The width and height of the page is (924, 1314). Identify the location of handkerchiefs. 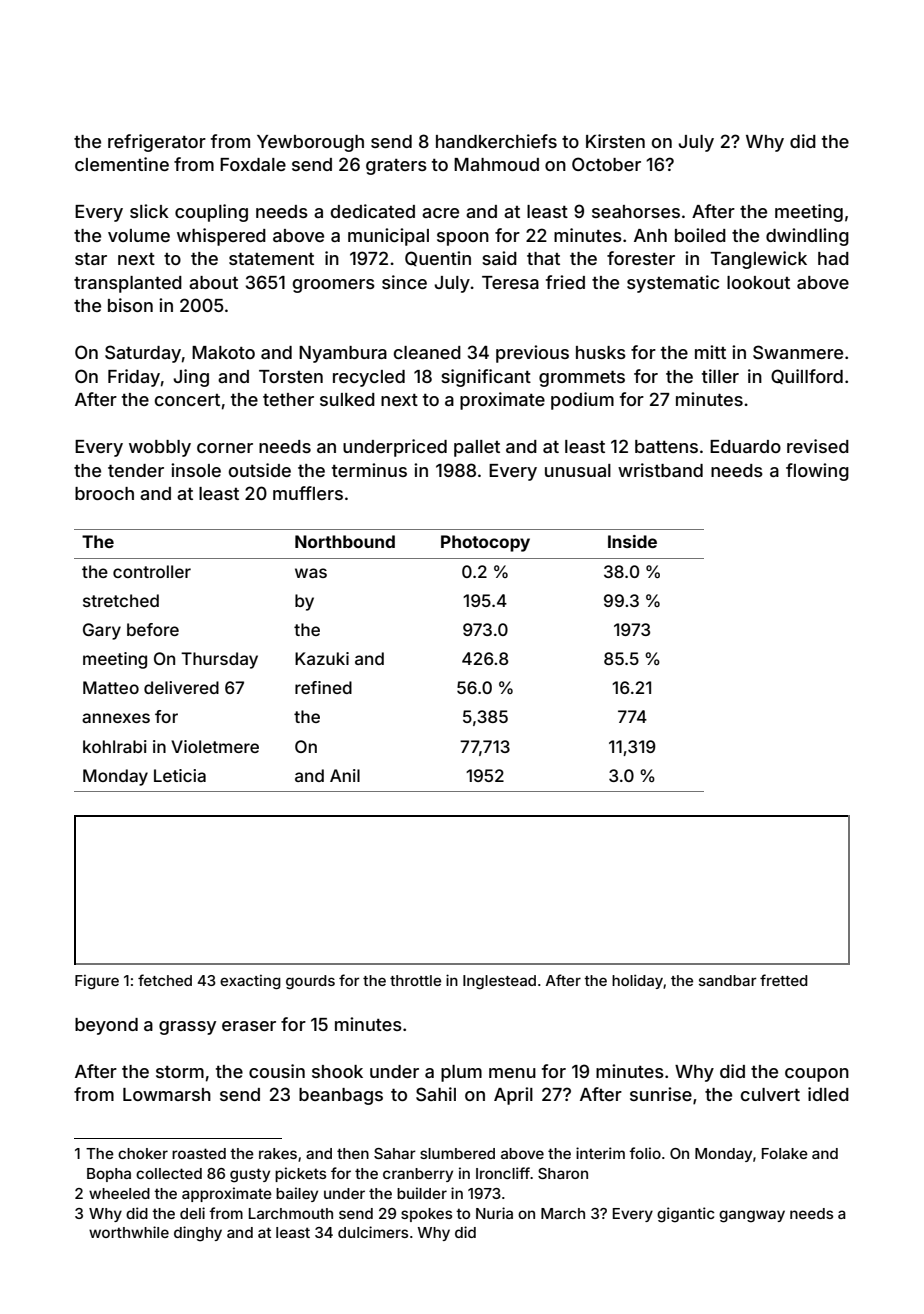
(496, 141).
